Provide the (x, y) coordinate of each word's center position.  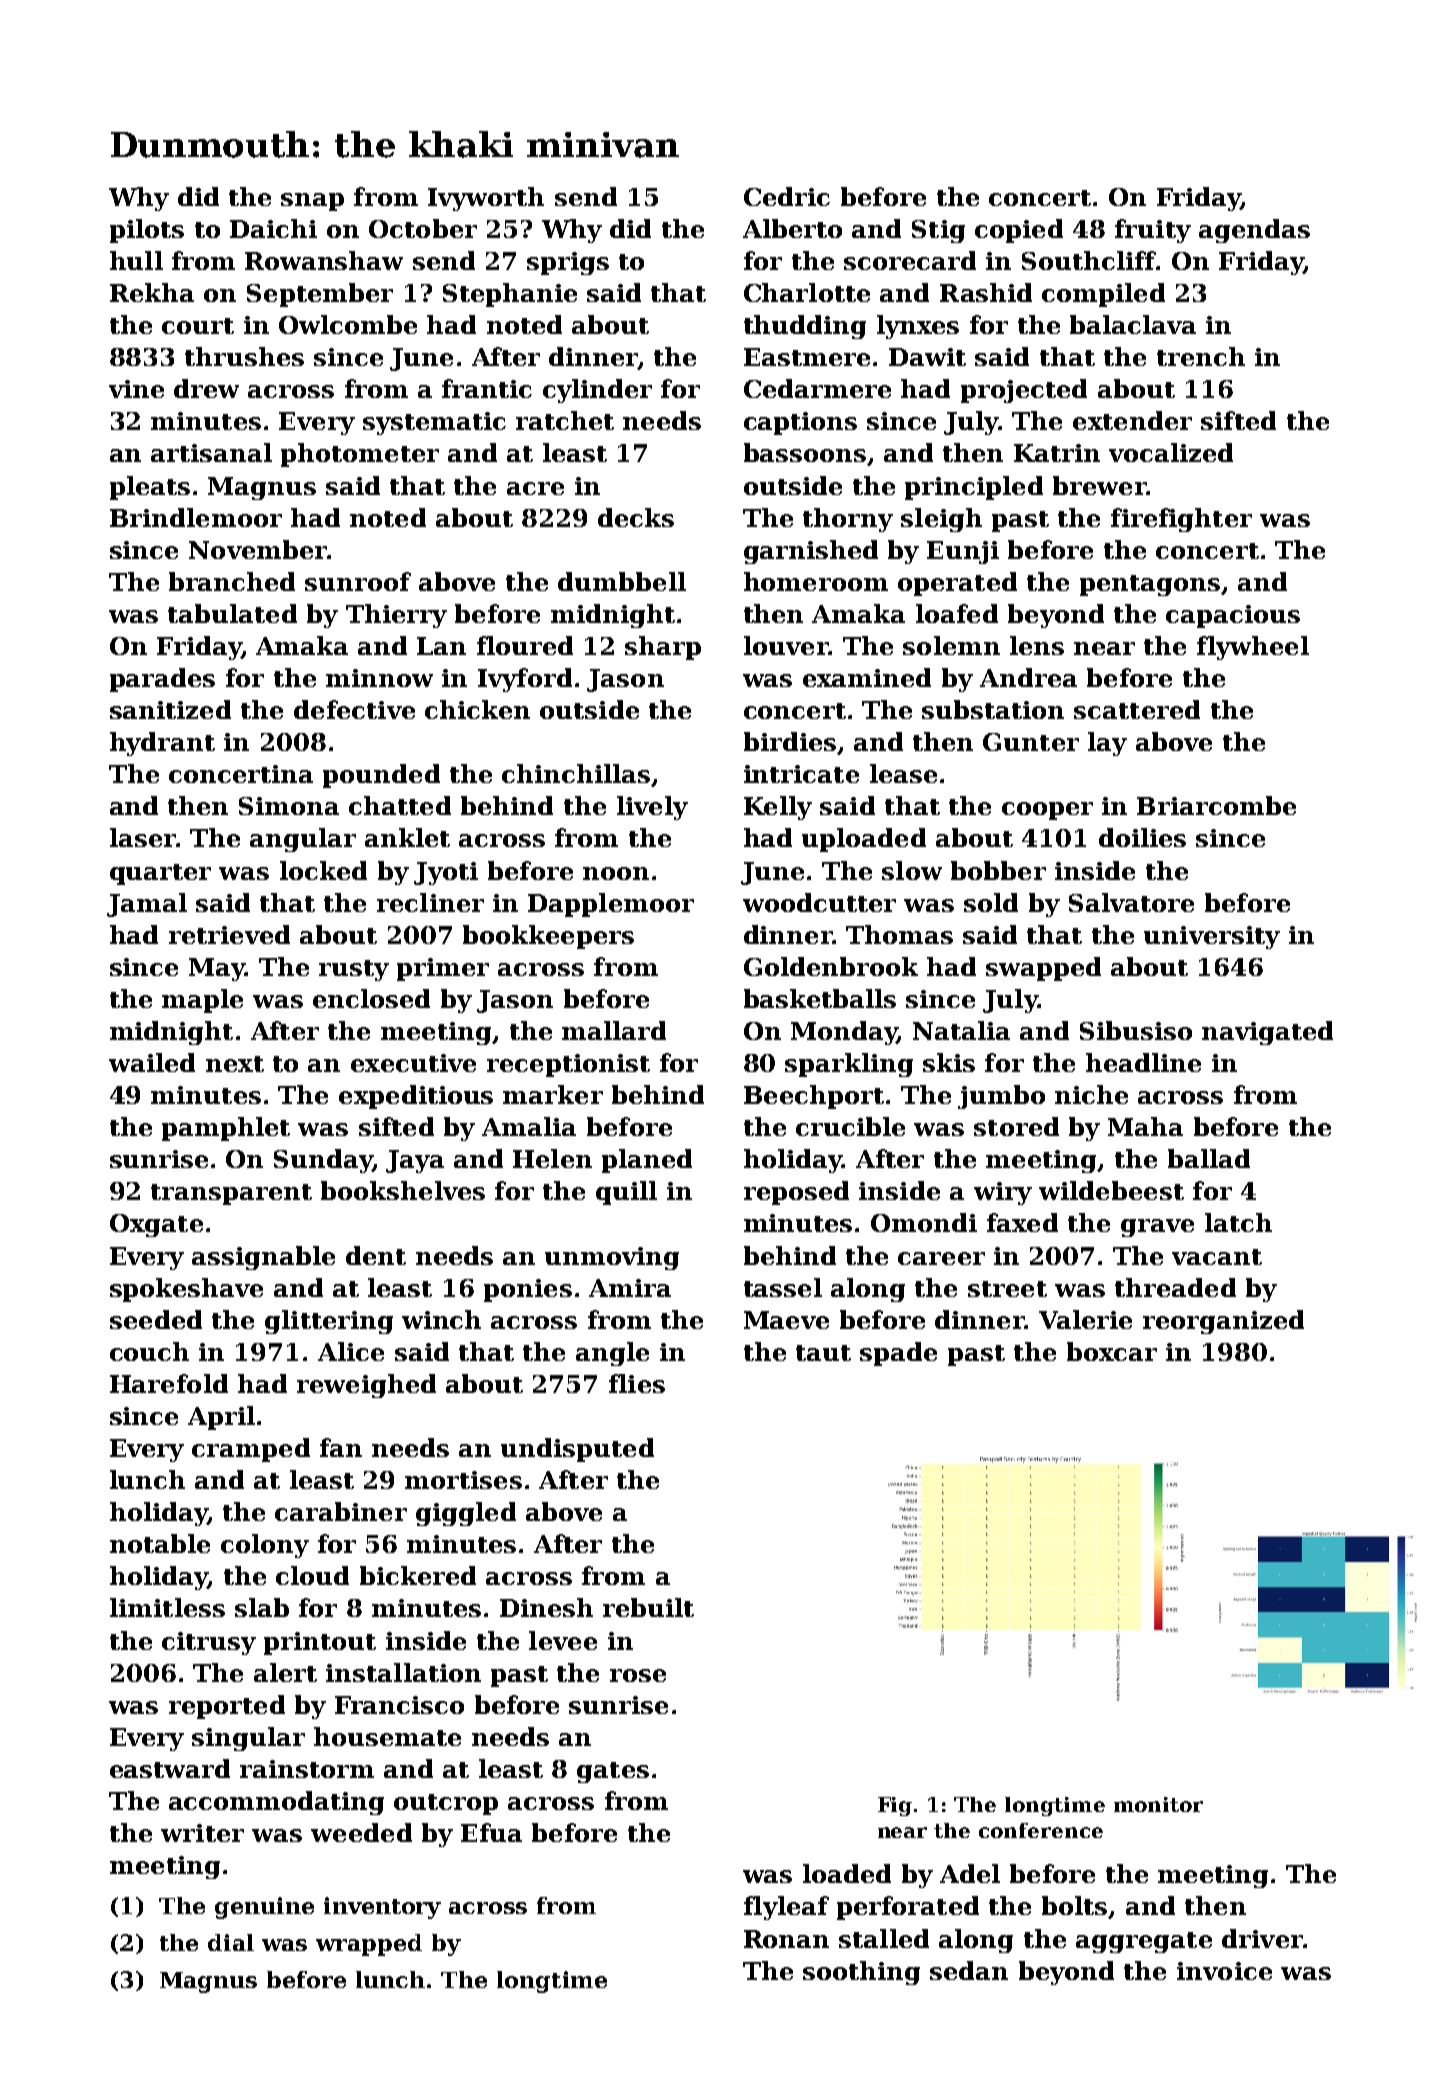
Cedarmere (817, 388)
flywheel (1253, 648)
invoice (1224, 1971)
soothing (861, 1973)
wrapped (369, 1945)
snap (312, 202)
